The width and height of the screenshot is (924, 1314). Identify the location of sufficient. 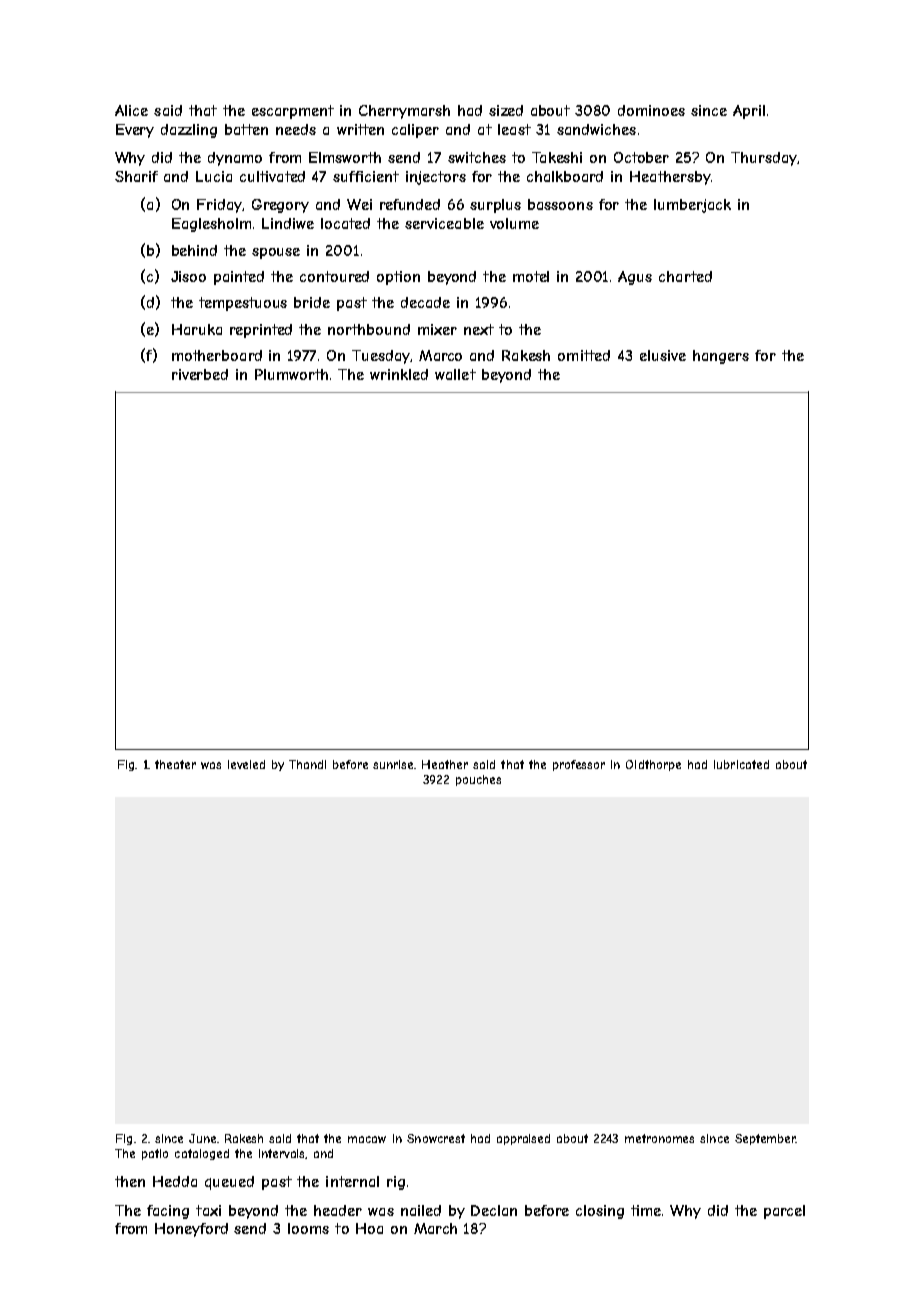
(366, 176).
